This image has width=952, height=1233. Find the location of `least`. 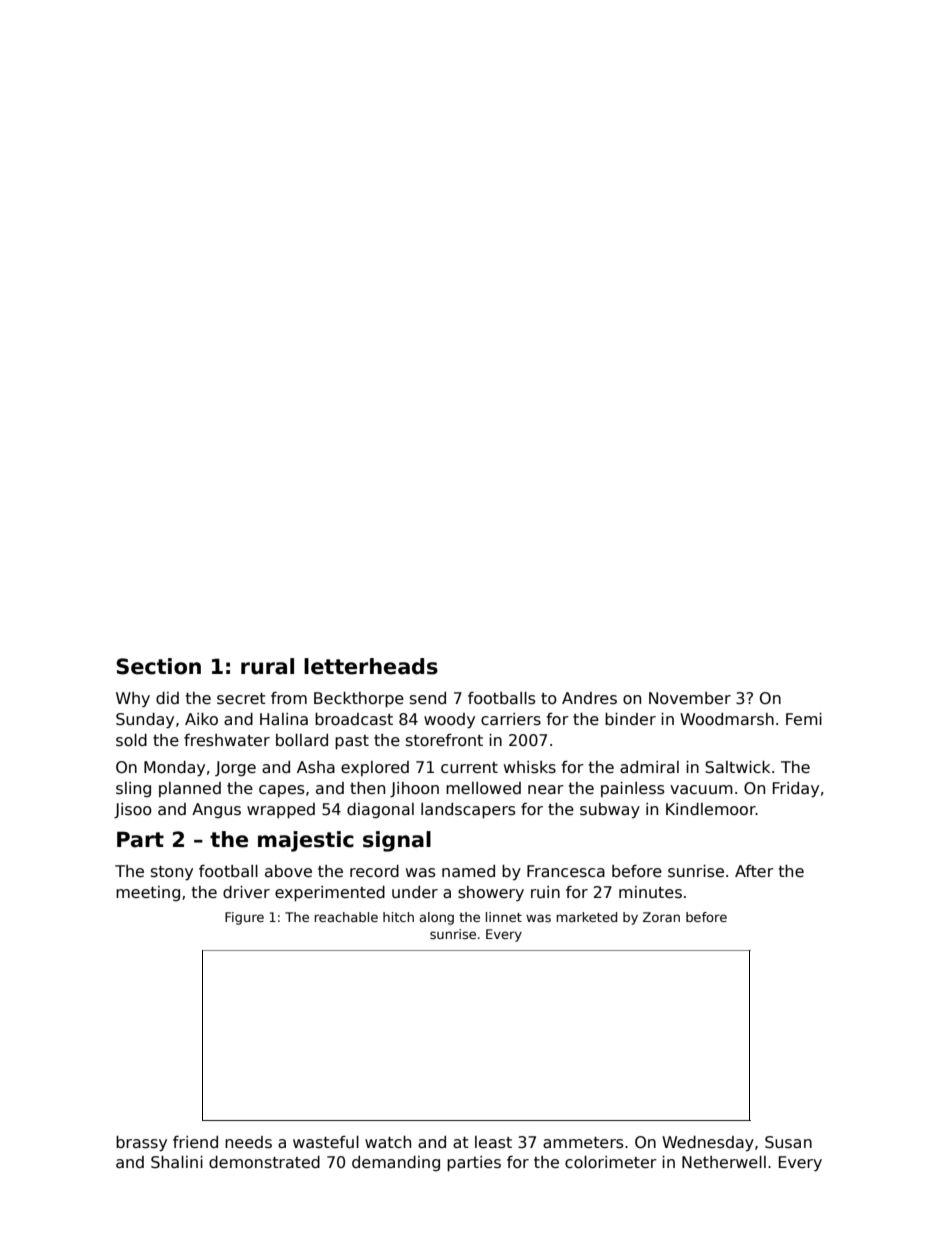

least is located at coordinates (493, 1142).
